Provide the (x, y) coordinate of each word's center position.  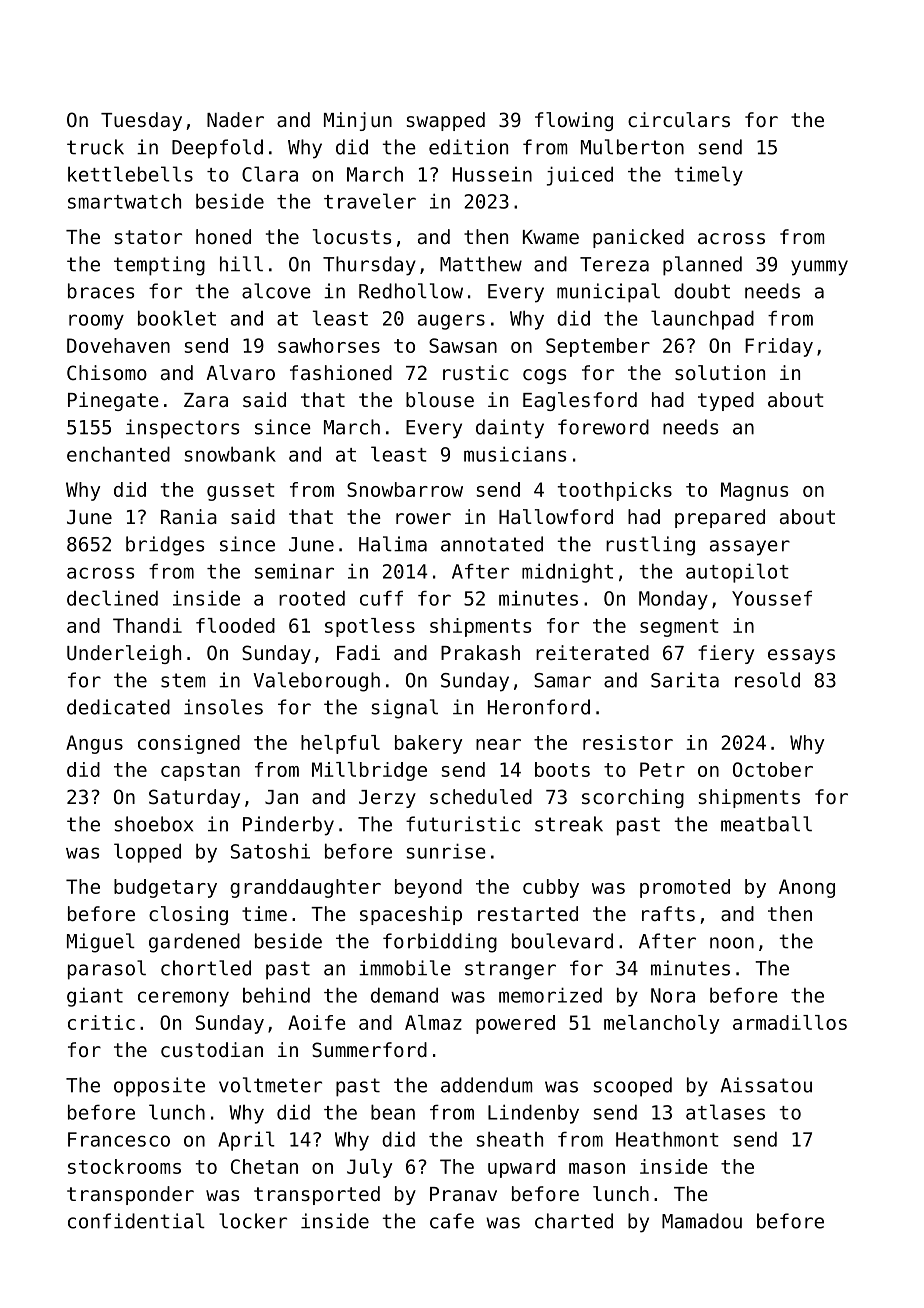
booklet (177, 318)
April (246, 1141)
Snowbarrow (405, 489)
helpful (340, 744)
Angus (94, 744)
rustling (650, 546)
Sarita (685, 680)
